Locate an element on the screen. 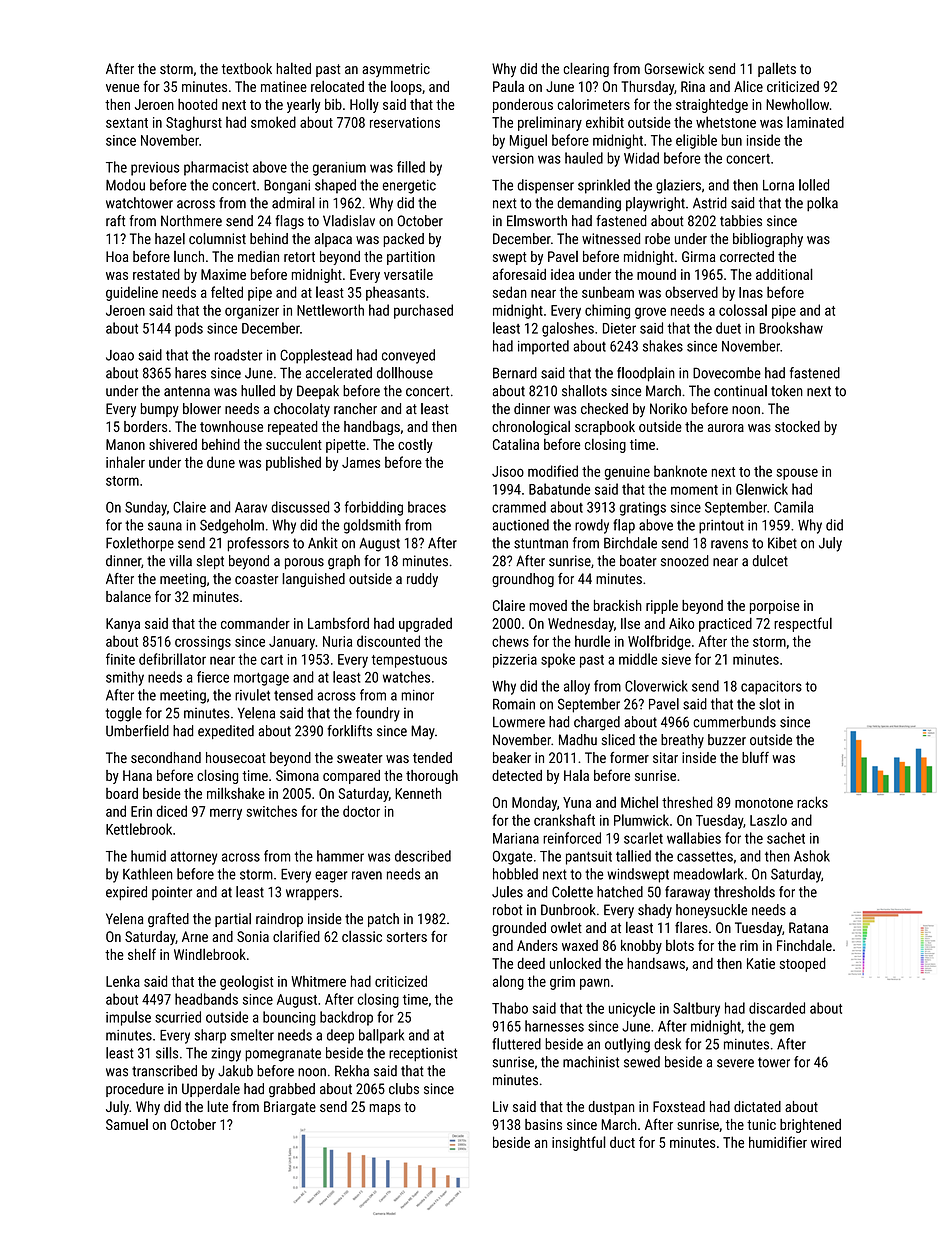 The height and width of the screenshot is (1233, 952). respectful is located at coordinates (803, 624).
